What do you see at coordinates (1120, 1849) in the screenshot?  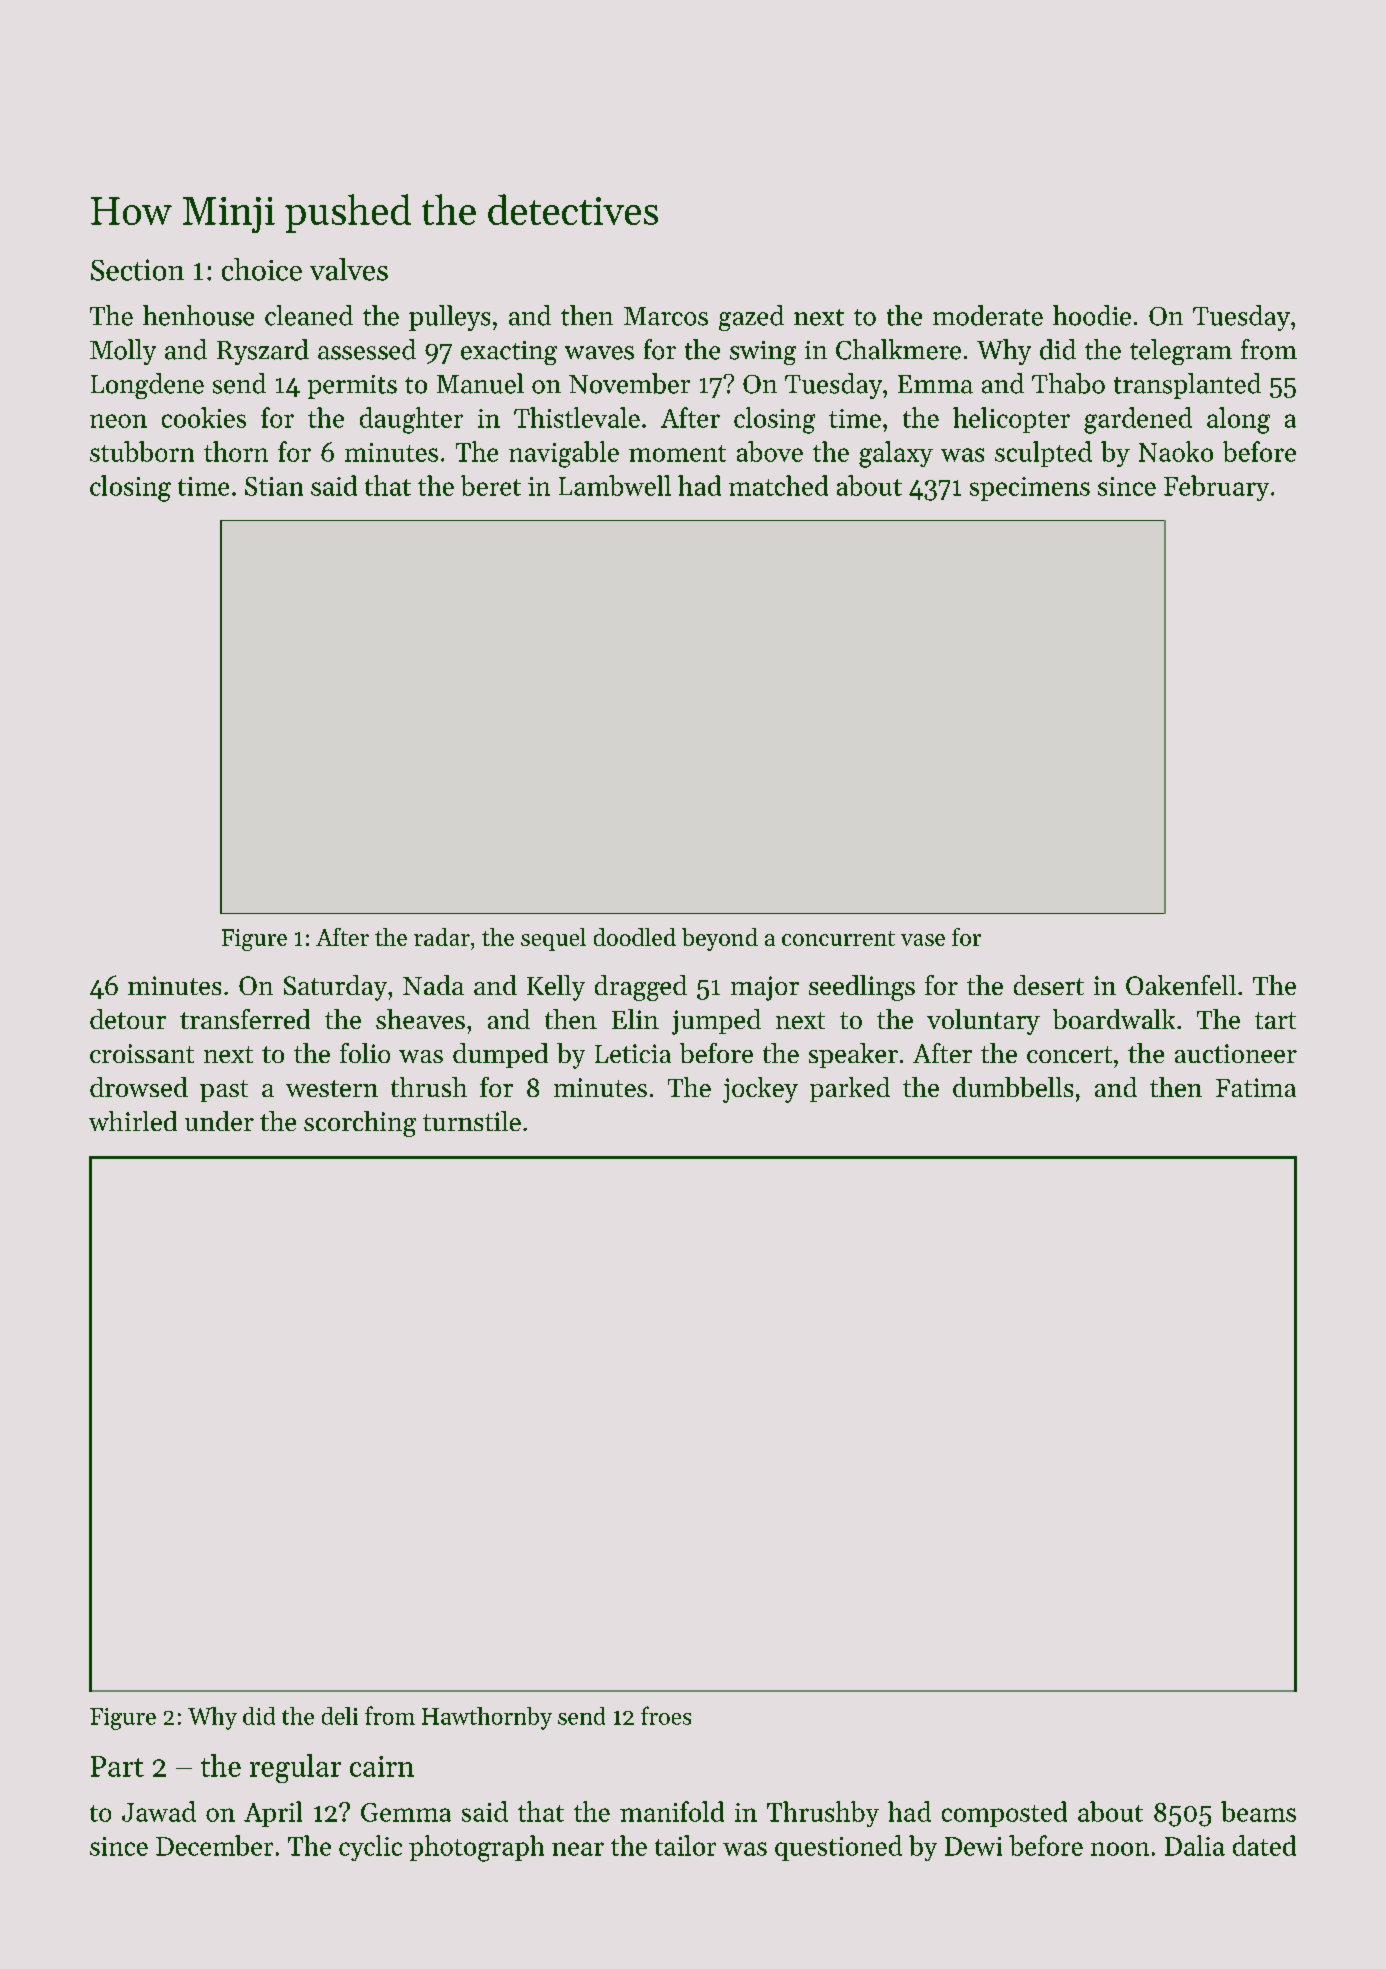 I see `noon` at bounding box center [1120, 1849].
